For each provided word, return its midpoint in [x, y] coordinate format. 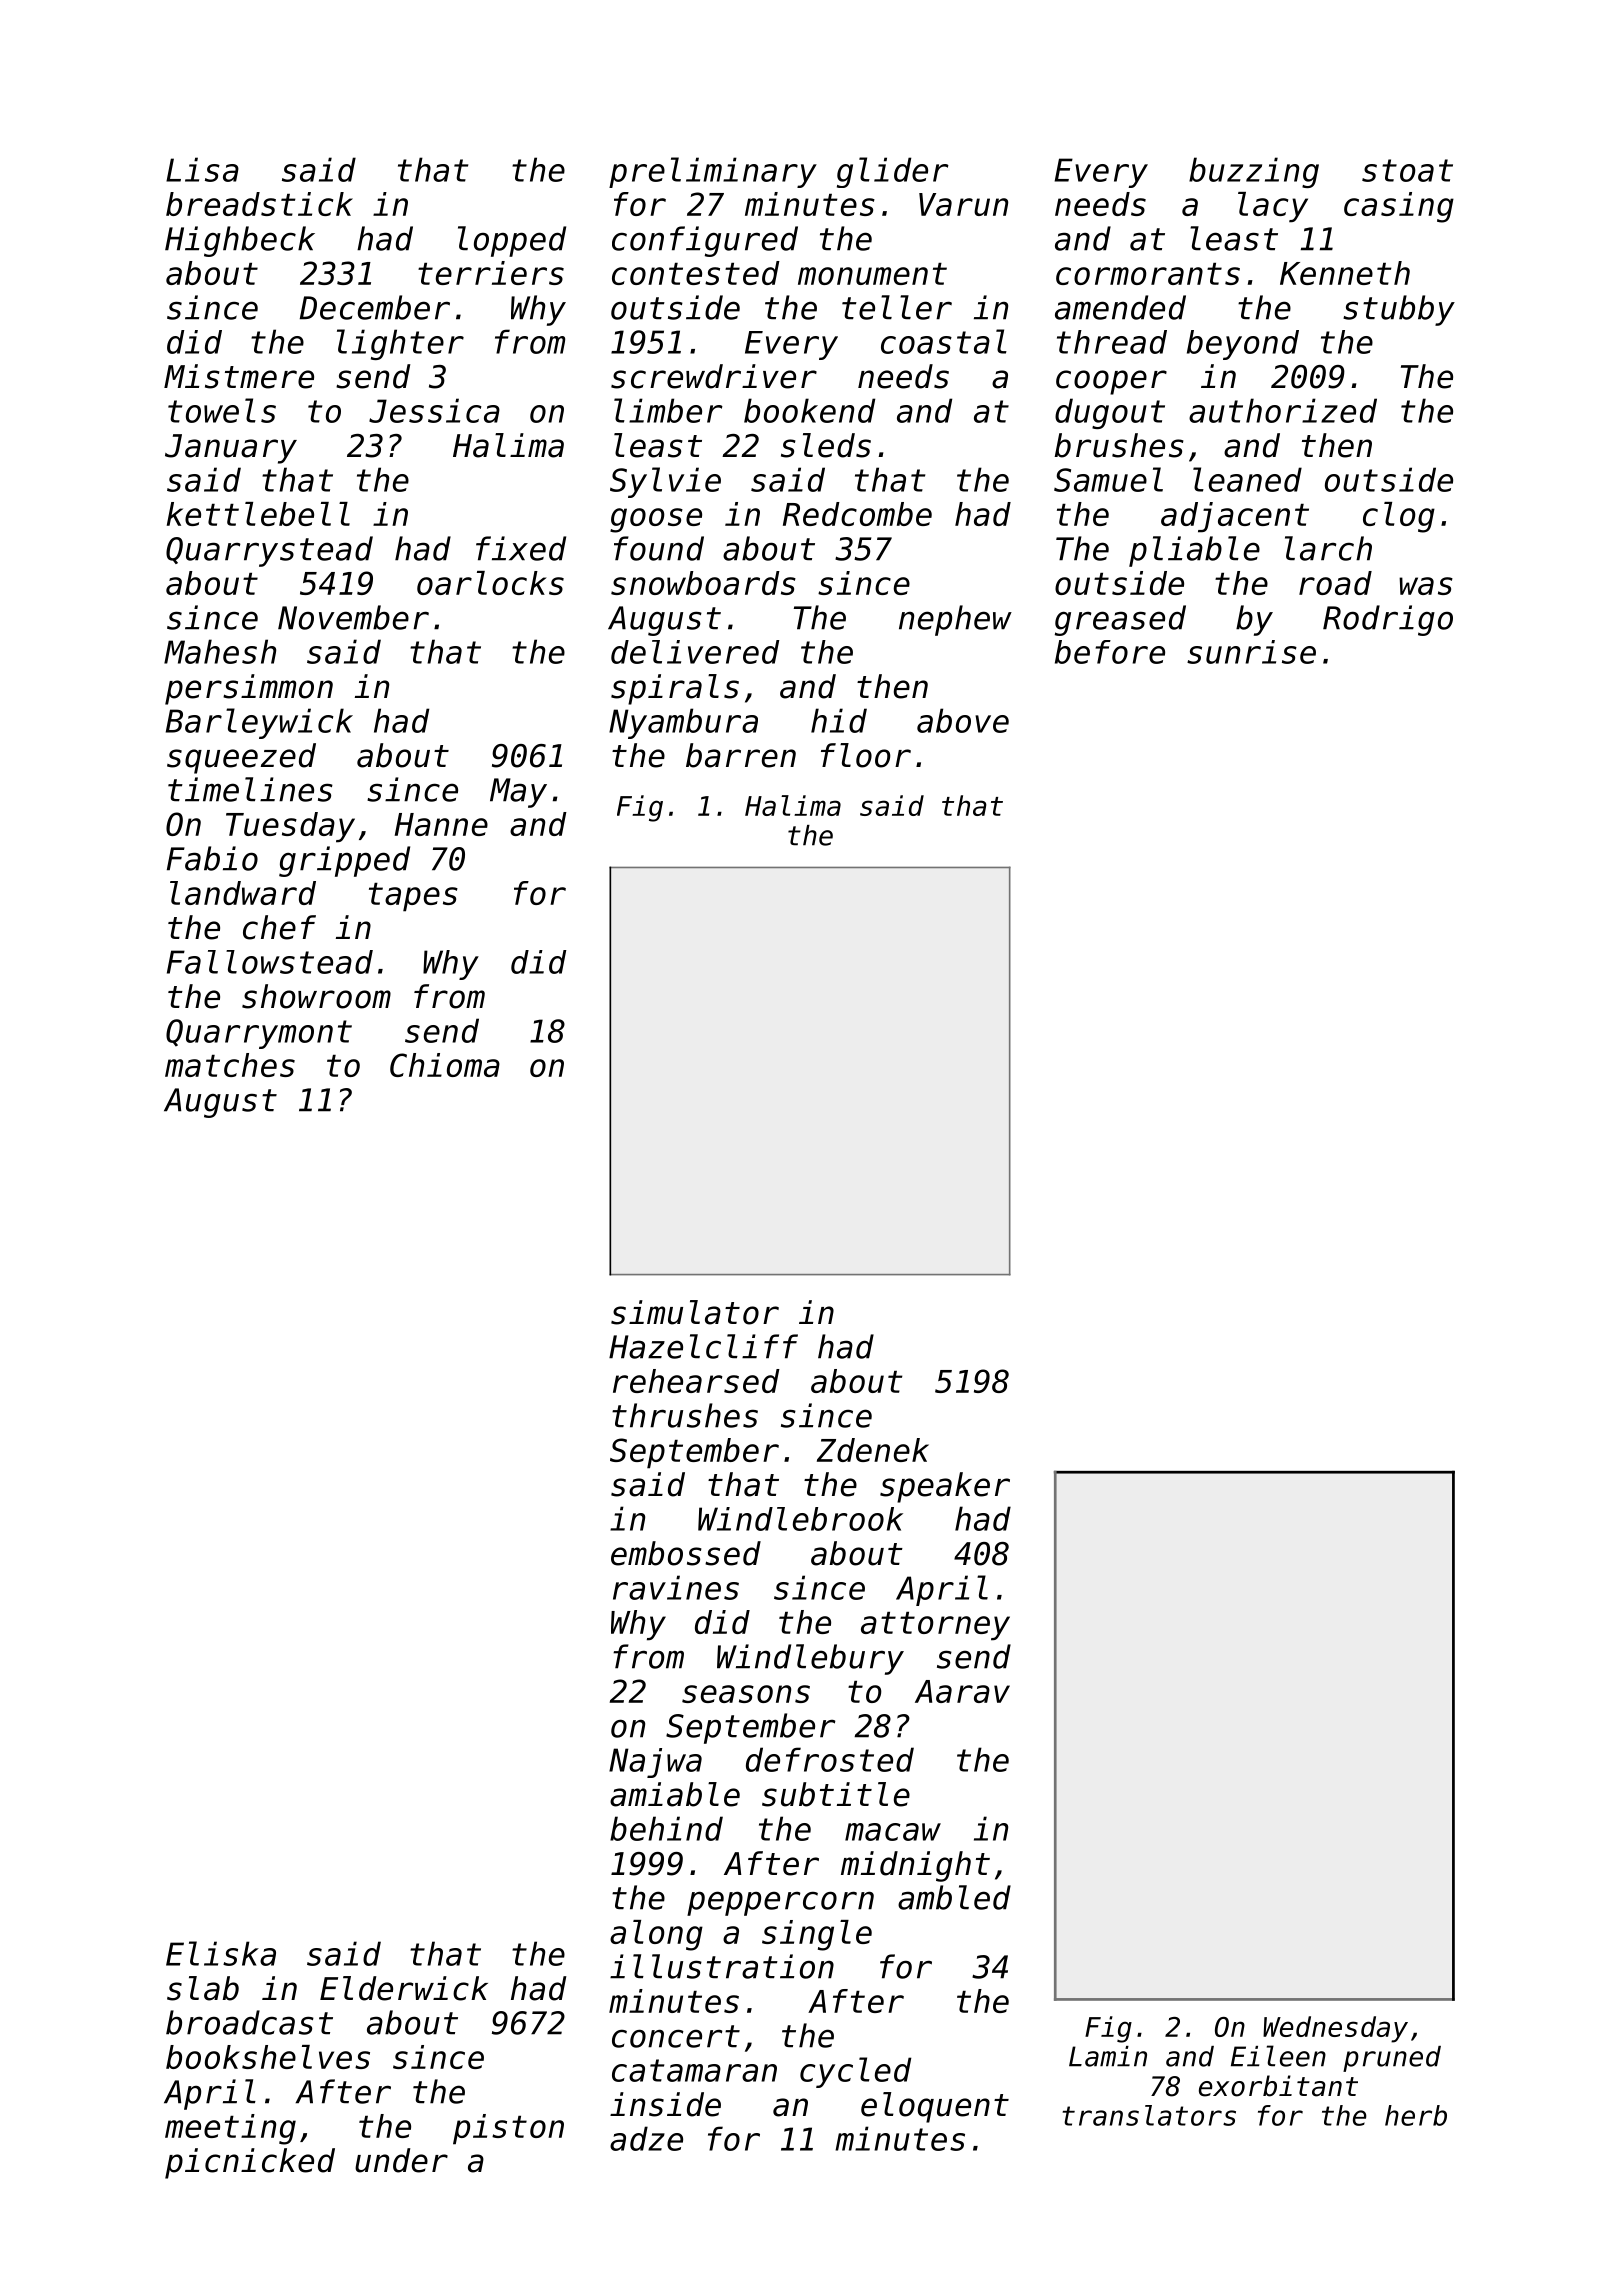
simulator [695, 1312]
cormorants [1148, 274]
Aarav [962, 1691]
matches [230, 1065]
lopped [512, 241]
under [401, 2160]
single [817, 1935]
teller [897, 307]
